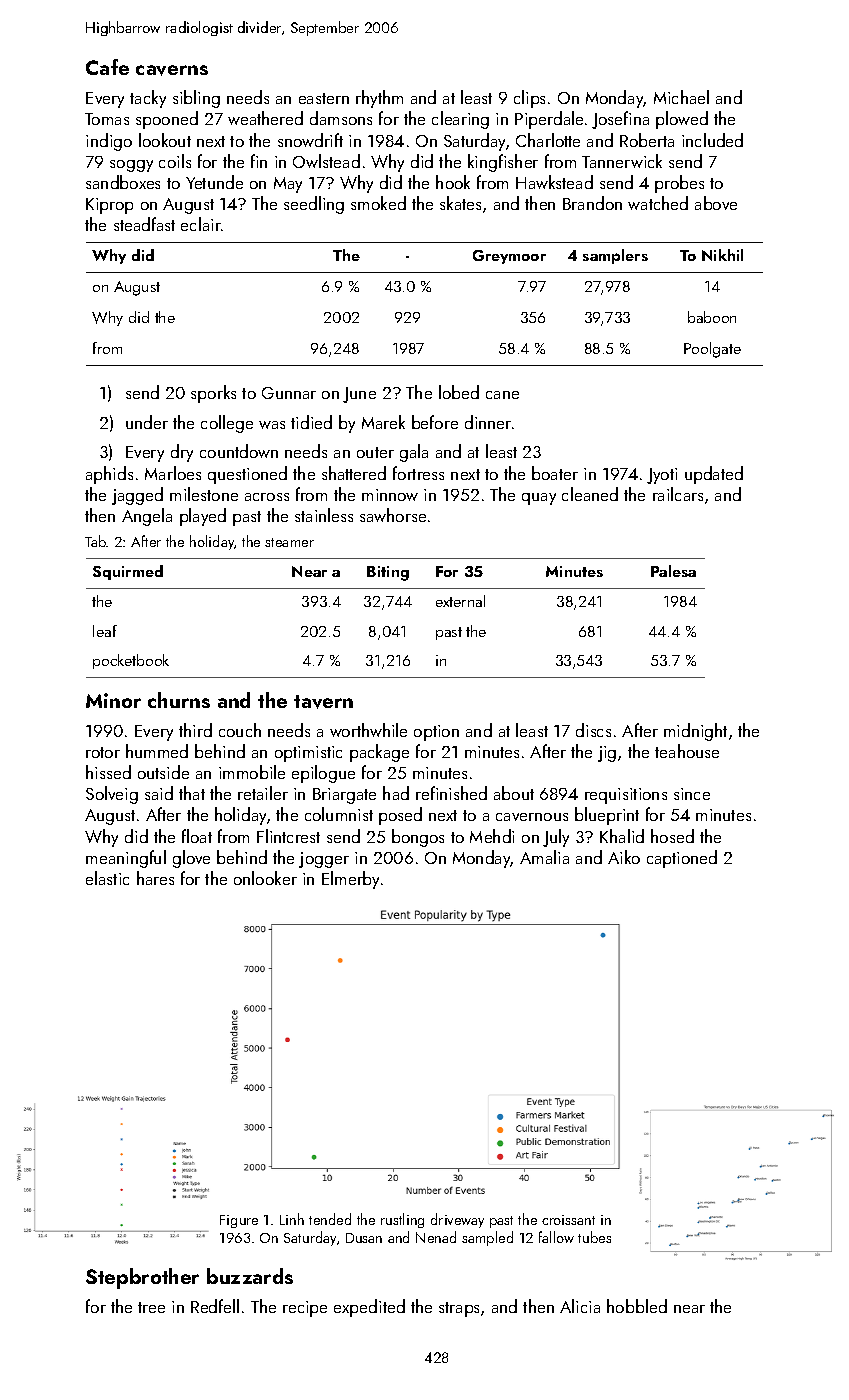 The height and width of the screenshot is (1400, 849). What do you see at coordinates (722, 255) in the screenshot?
I see `Nikhil` at bounding box center [722, 255].
